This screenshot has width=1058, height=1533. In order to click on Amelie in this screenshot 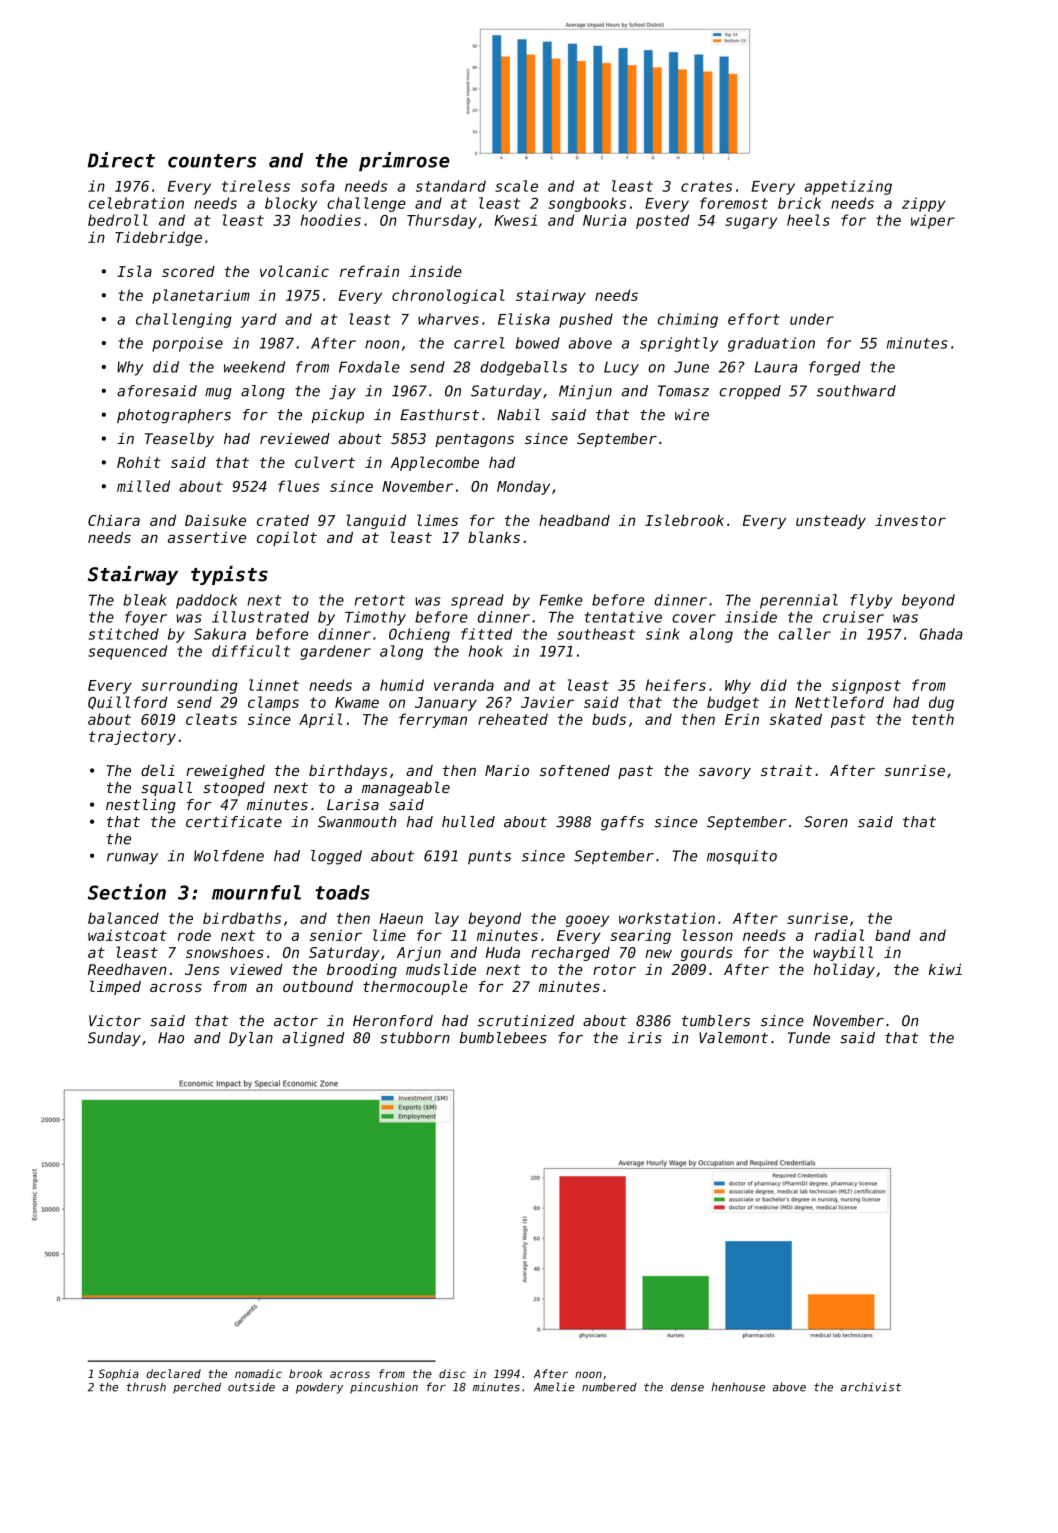, I will do `click(554, 1387)`.
